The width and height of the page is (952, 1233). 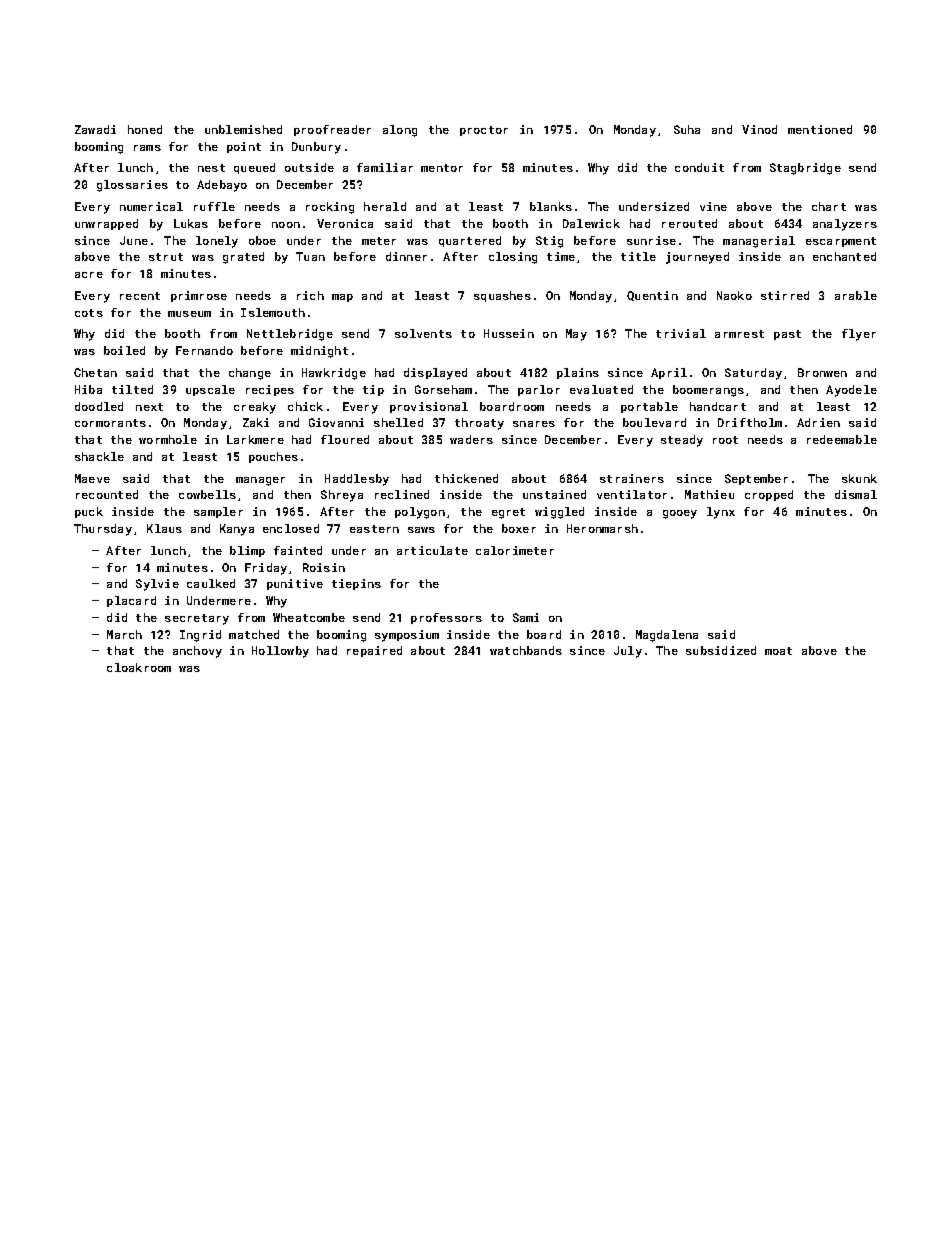 What do you see at coordinates (124, 634) in the page?
I see `March` at bounding box center [124, 634].
